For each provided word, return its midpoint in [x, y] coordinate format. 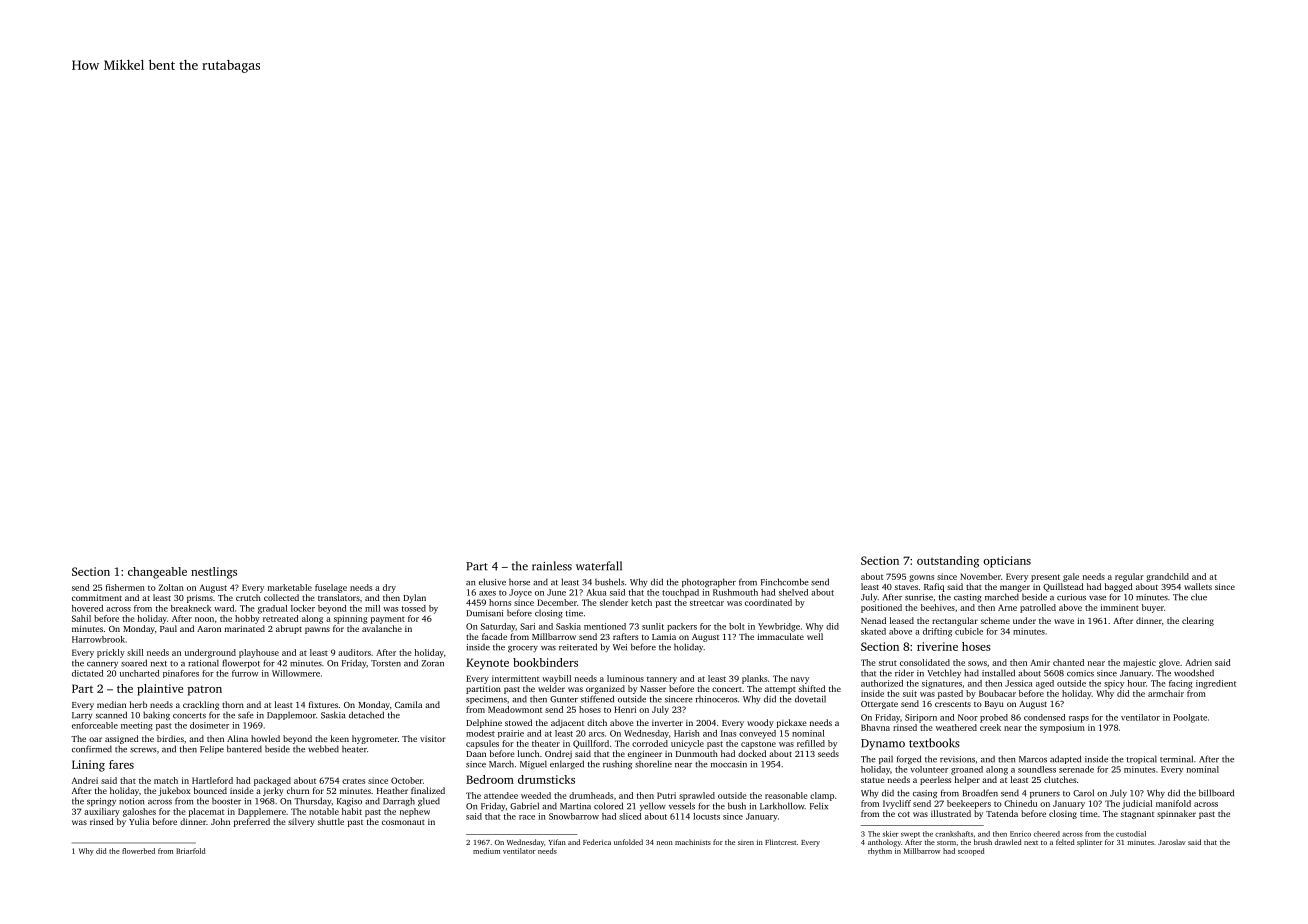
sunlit [653, 626]
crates [353, 781]
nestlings [214, 573]
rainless [552, 566]
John [220, 821]
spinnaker [1176, 814]
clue [1199, 597]
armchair [1166, 693]
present [1045, 578]
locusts [706, 816]
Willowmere [296, 673]
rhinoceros [716, 699]
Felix [819, 806]
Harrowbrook [98, 639]
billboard [1216, 793]
